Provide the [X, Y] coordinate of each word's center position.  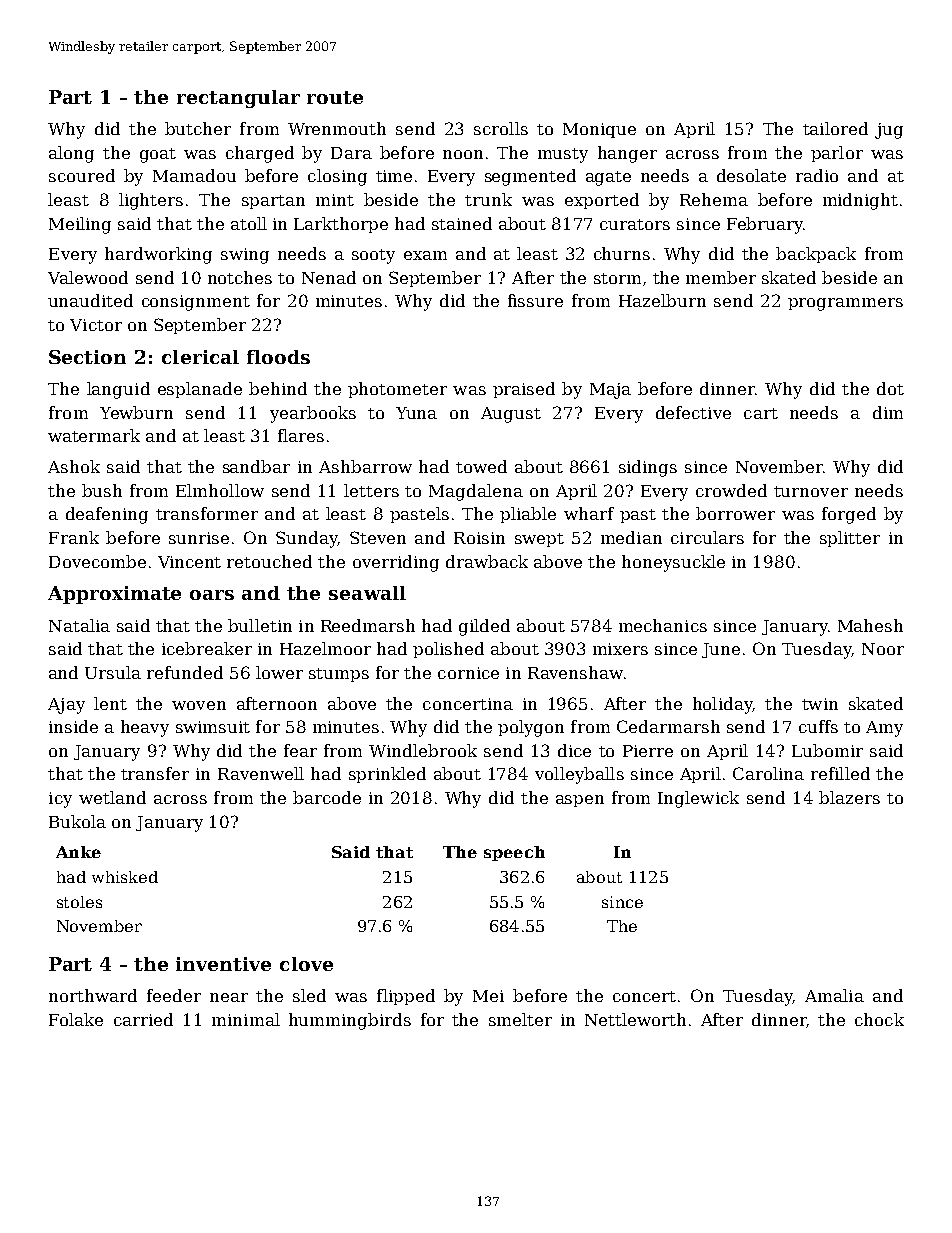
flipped [406, 997]
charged [260, 154]
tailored [835, 128]
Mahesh [870, 625]
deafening [107, 515]
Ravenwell [261, 773]
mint [335, 200]
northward [93, 995]
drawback [487, 561]
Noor [883, 649]
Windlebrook [423, 750]
